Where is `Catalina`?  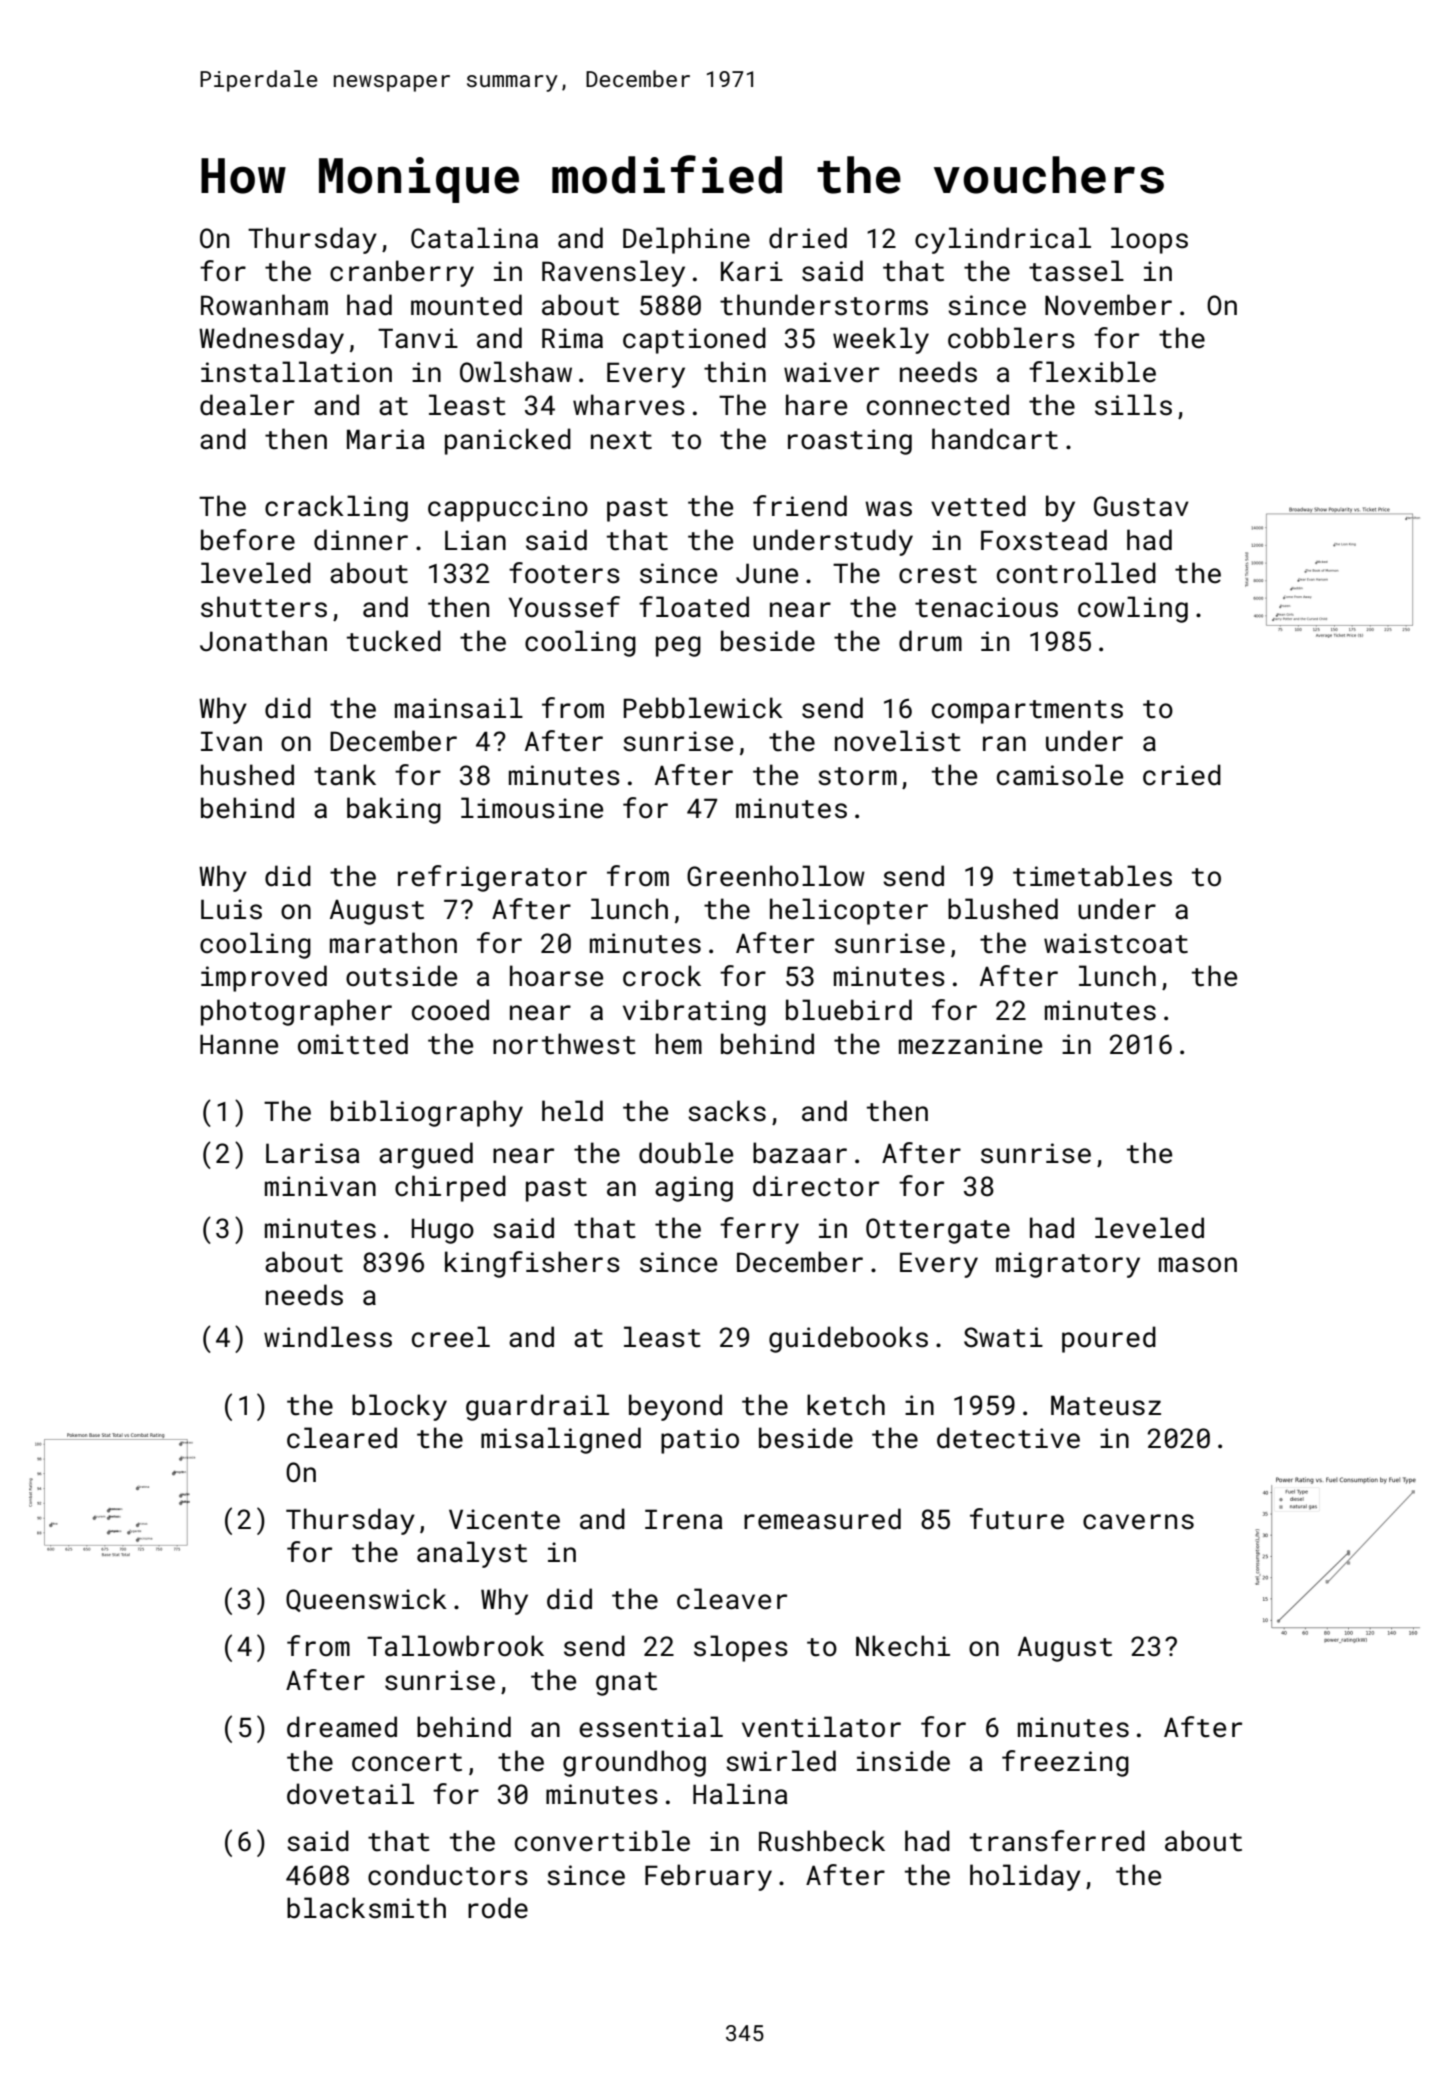 Catalina is located at coordinates (474, 238).
